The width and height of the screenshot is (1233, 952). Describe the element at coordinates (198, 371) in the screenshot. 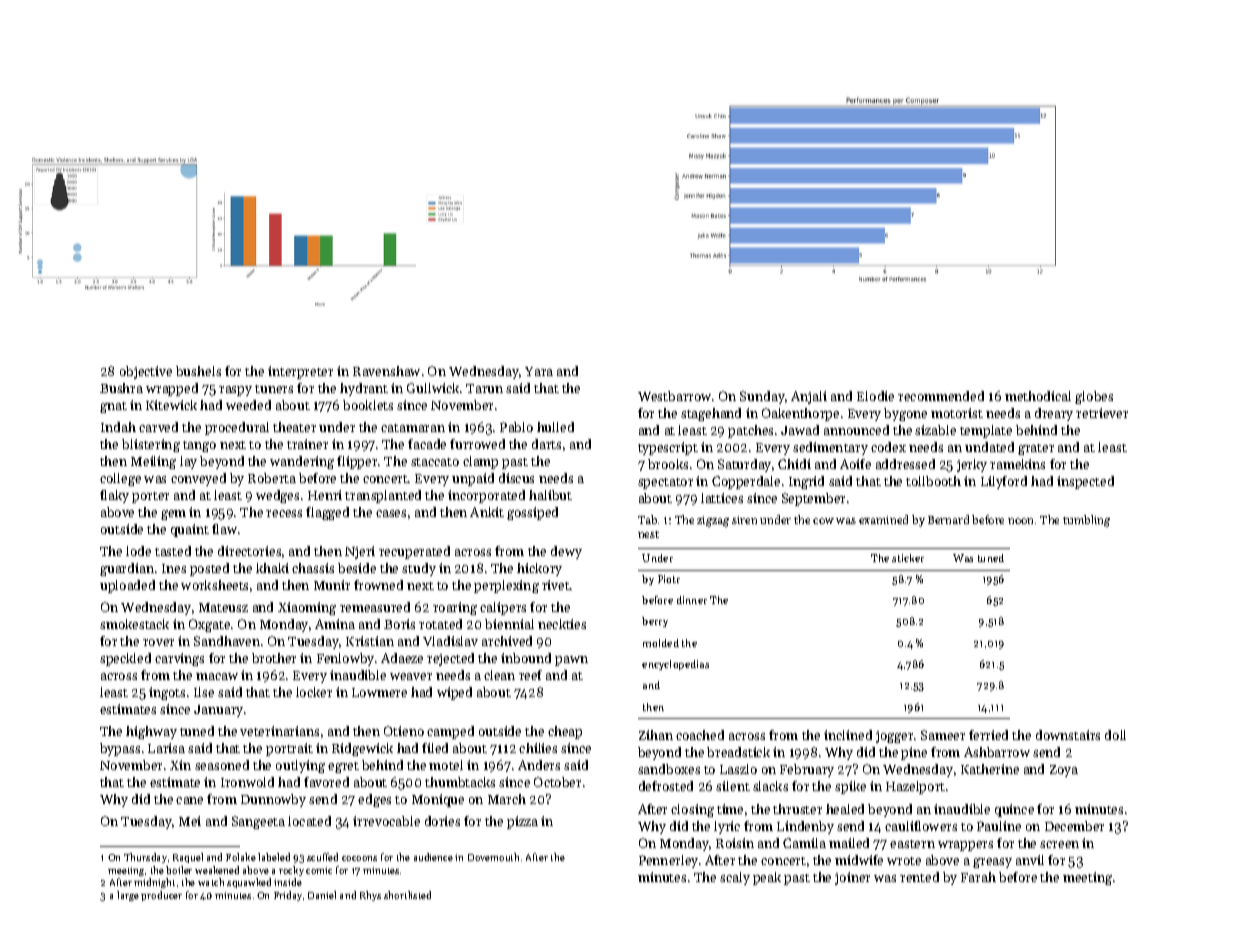

I see `bushels` at that location.
